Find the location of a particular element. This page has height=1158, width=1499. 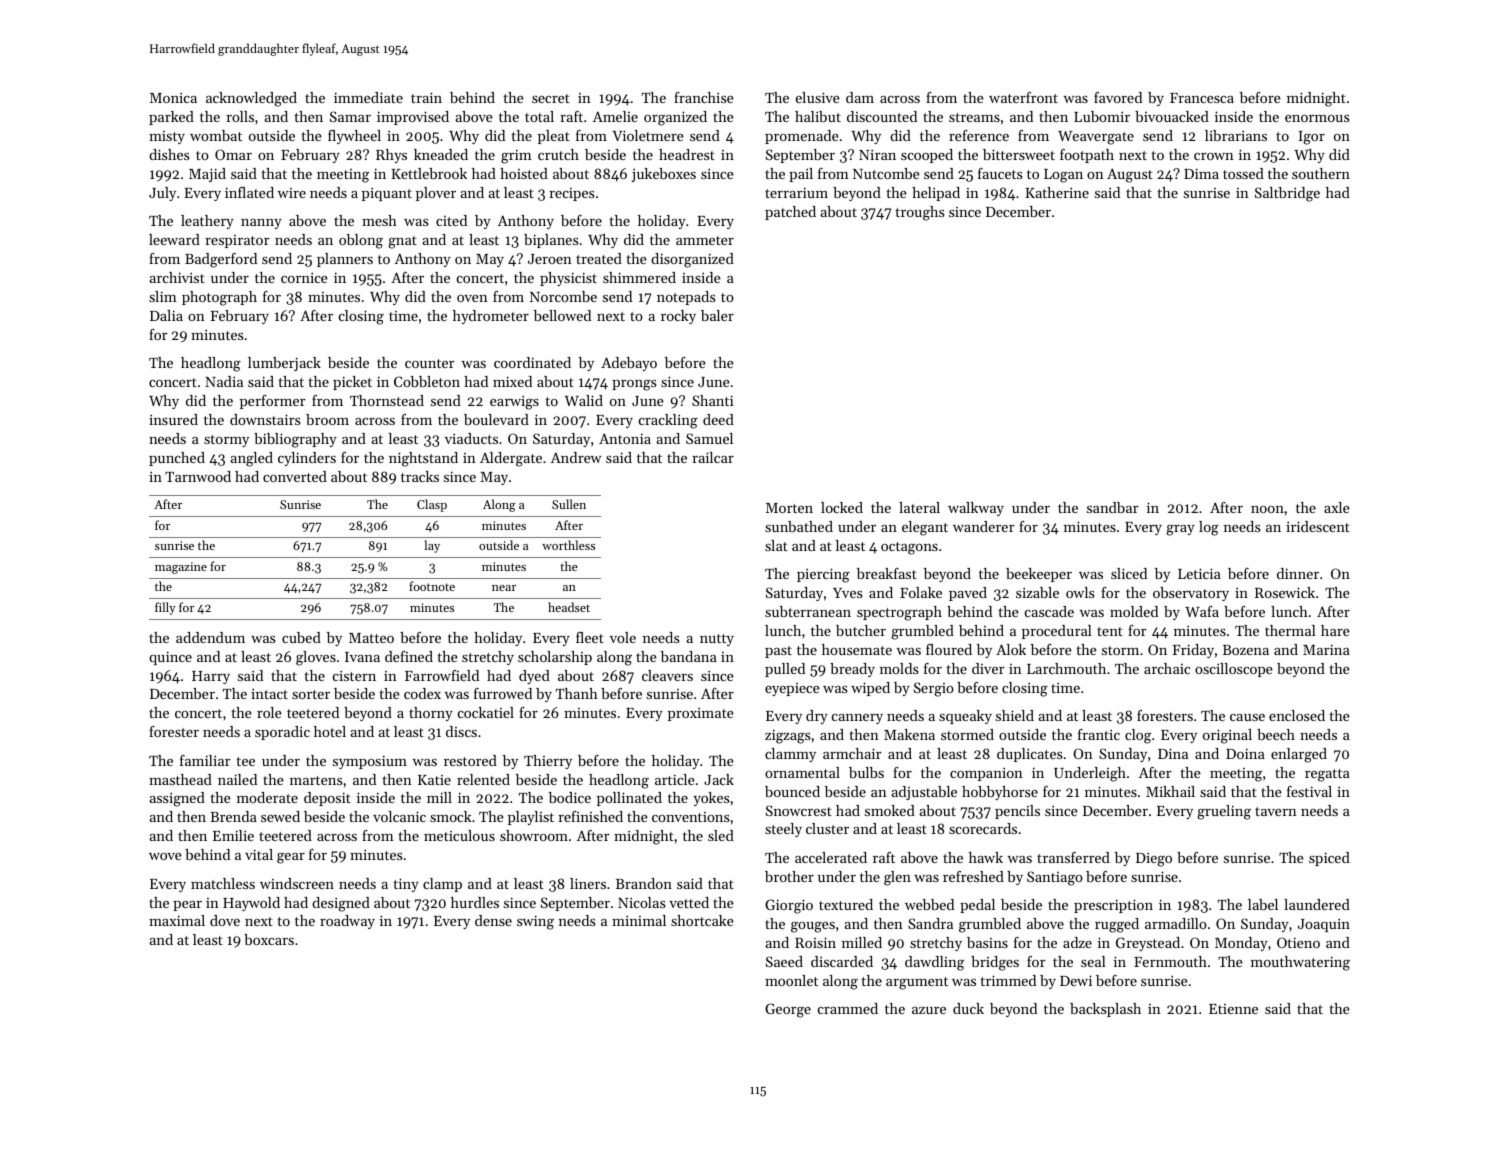

cubed is located at coordinates (301, 637).
